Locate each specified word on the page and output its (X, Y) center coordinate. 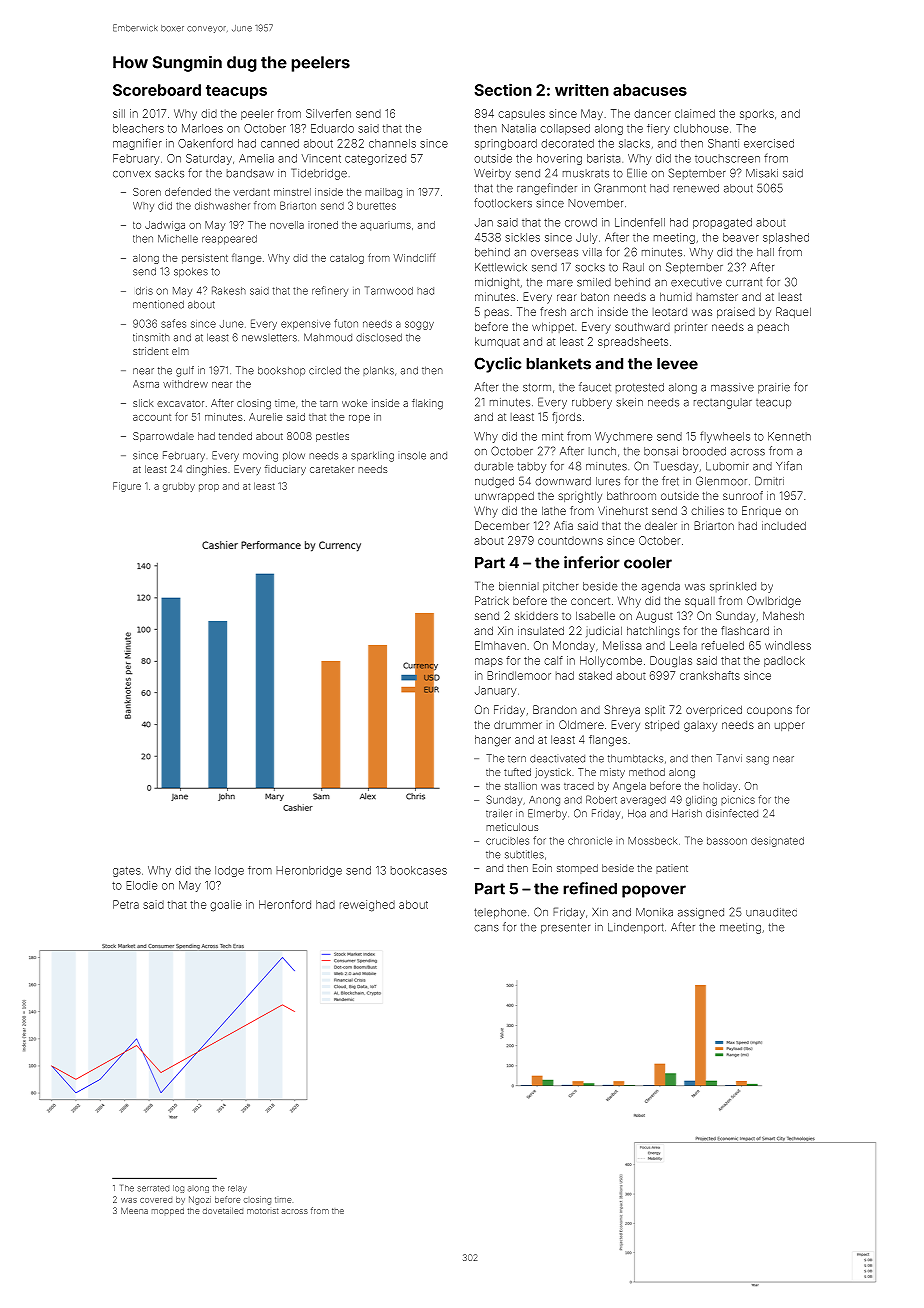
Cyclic (497, 365)
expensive (305, 325)
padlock (784, 661)
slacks (634, 143)
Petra (126, 904)
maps (489, 662)
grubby (179, 487)
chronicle (590, 841)
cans (486, 928)
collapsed (565, 129)
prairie (774, 388)
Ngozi (200, 1200)
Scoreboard (157, 90)
